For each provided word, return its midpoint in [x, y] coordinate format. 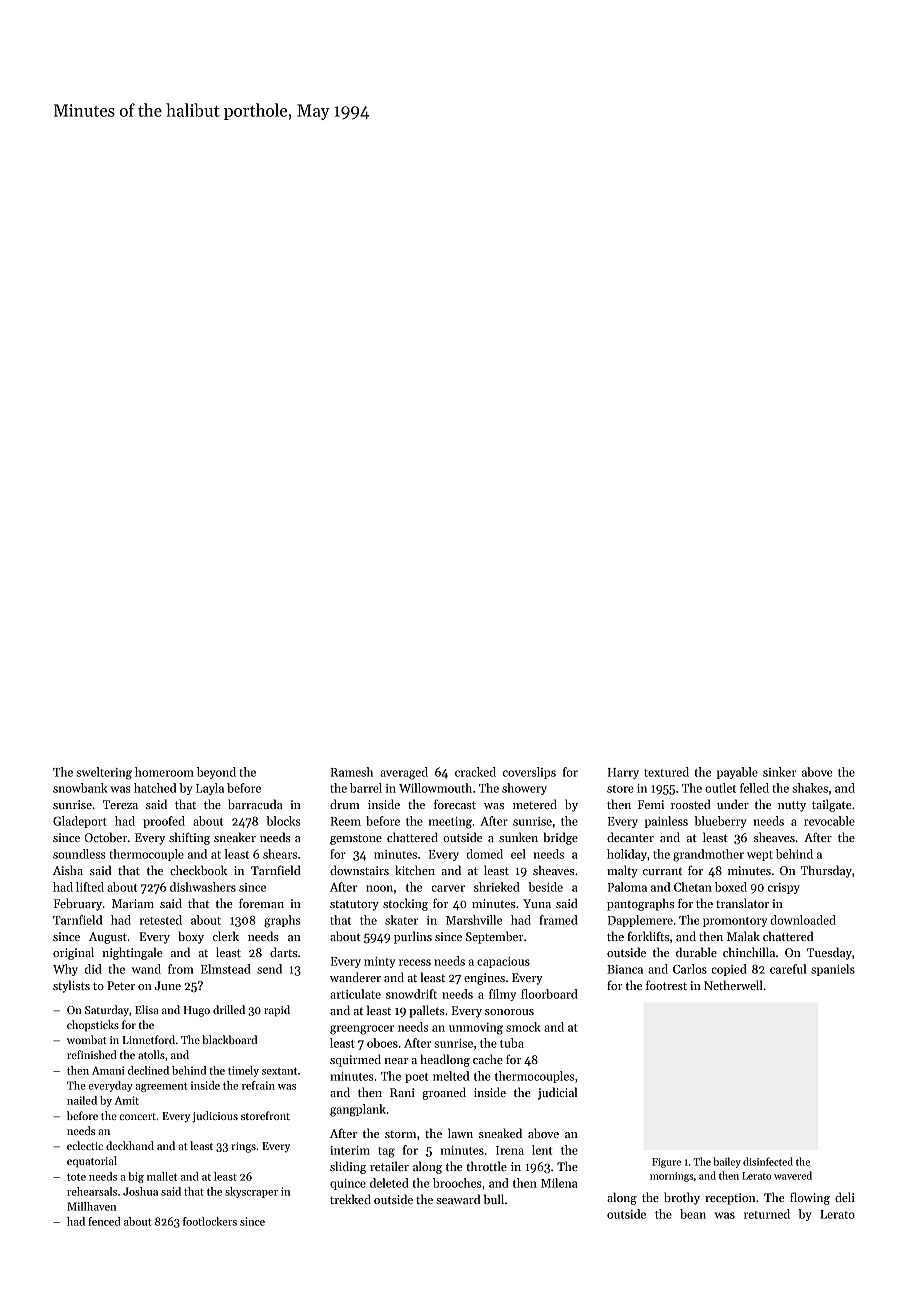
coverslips [529, 773]
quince [348, 1184]
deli [845, 1197]
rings [243, 1147]
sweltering [104, 773]
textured [666, 772]
